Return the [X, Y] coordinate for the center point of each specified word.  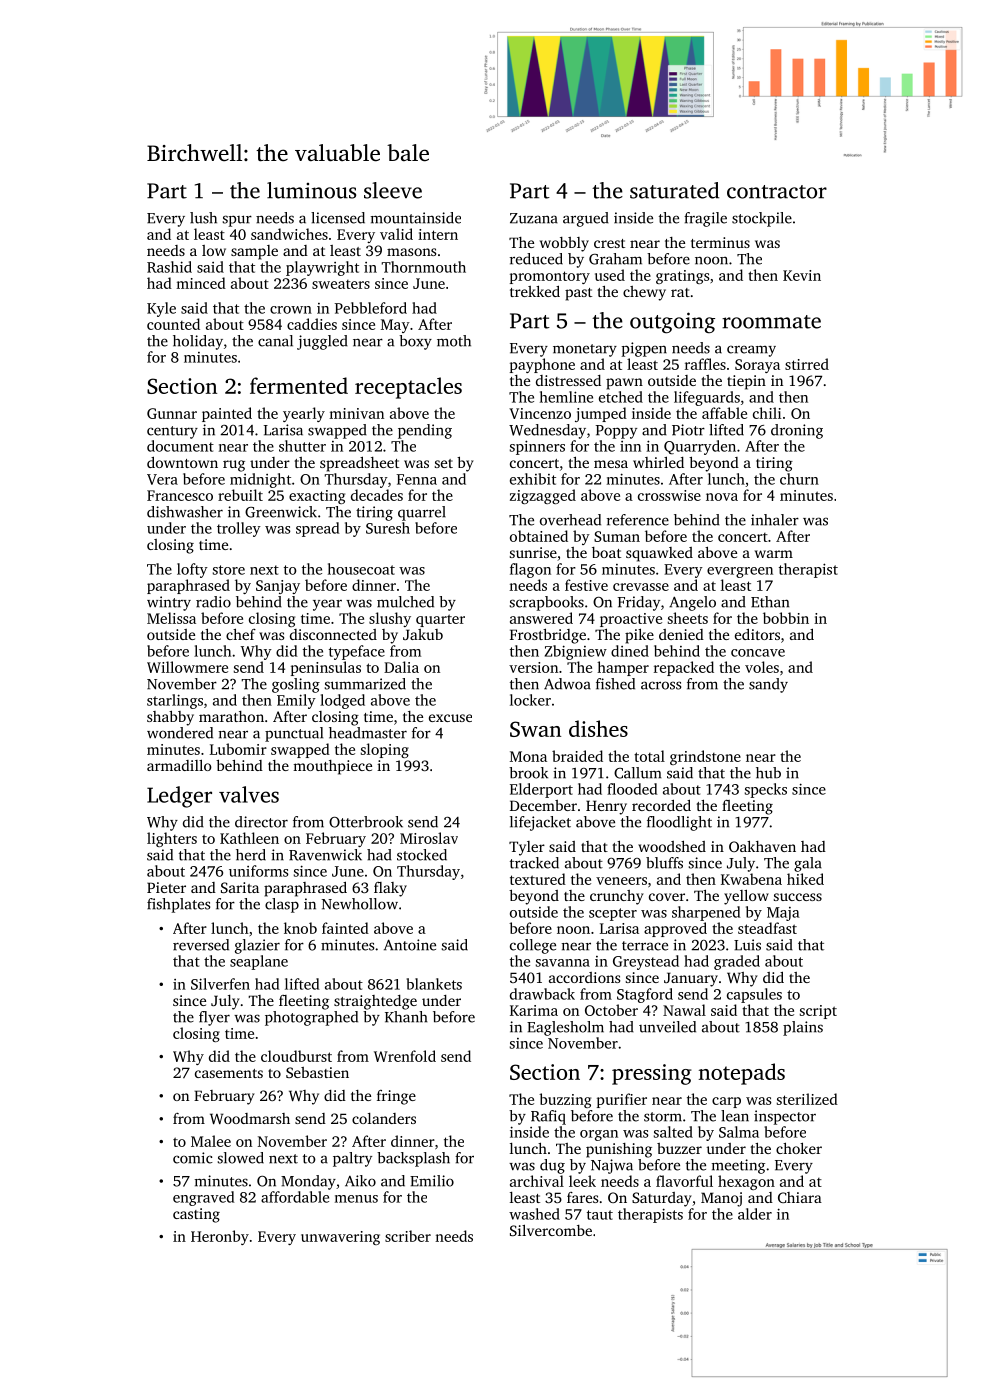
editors [757, 634]
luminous [311, 190]
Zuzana [534, 218]
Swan [535, 729]
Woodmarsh [250, 1118]
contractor [777, 192]
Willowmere [187, 667]
